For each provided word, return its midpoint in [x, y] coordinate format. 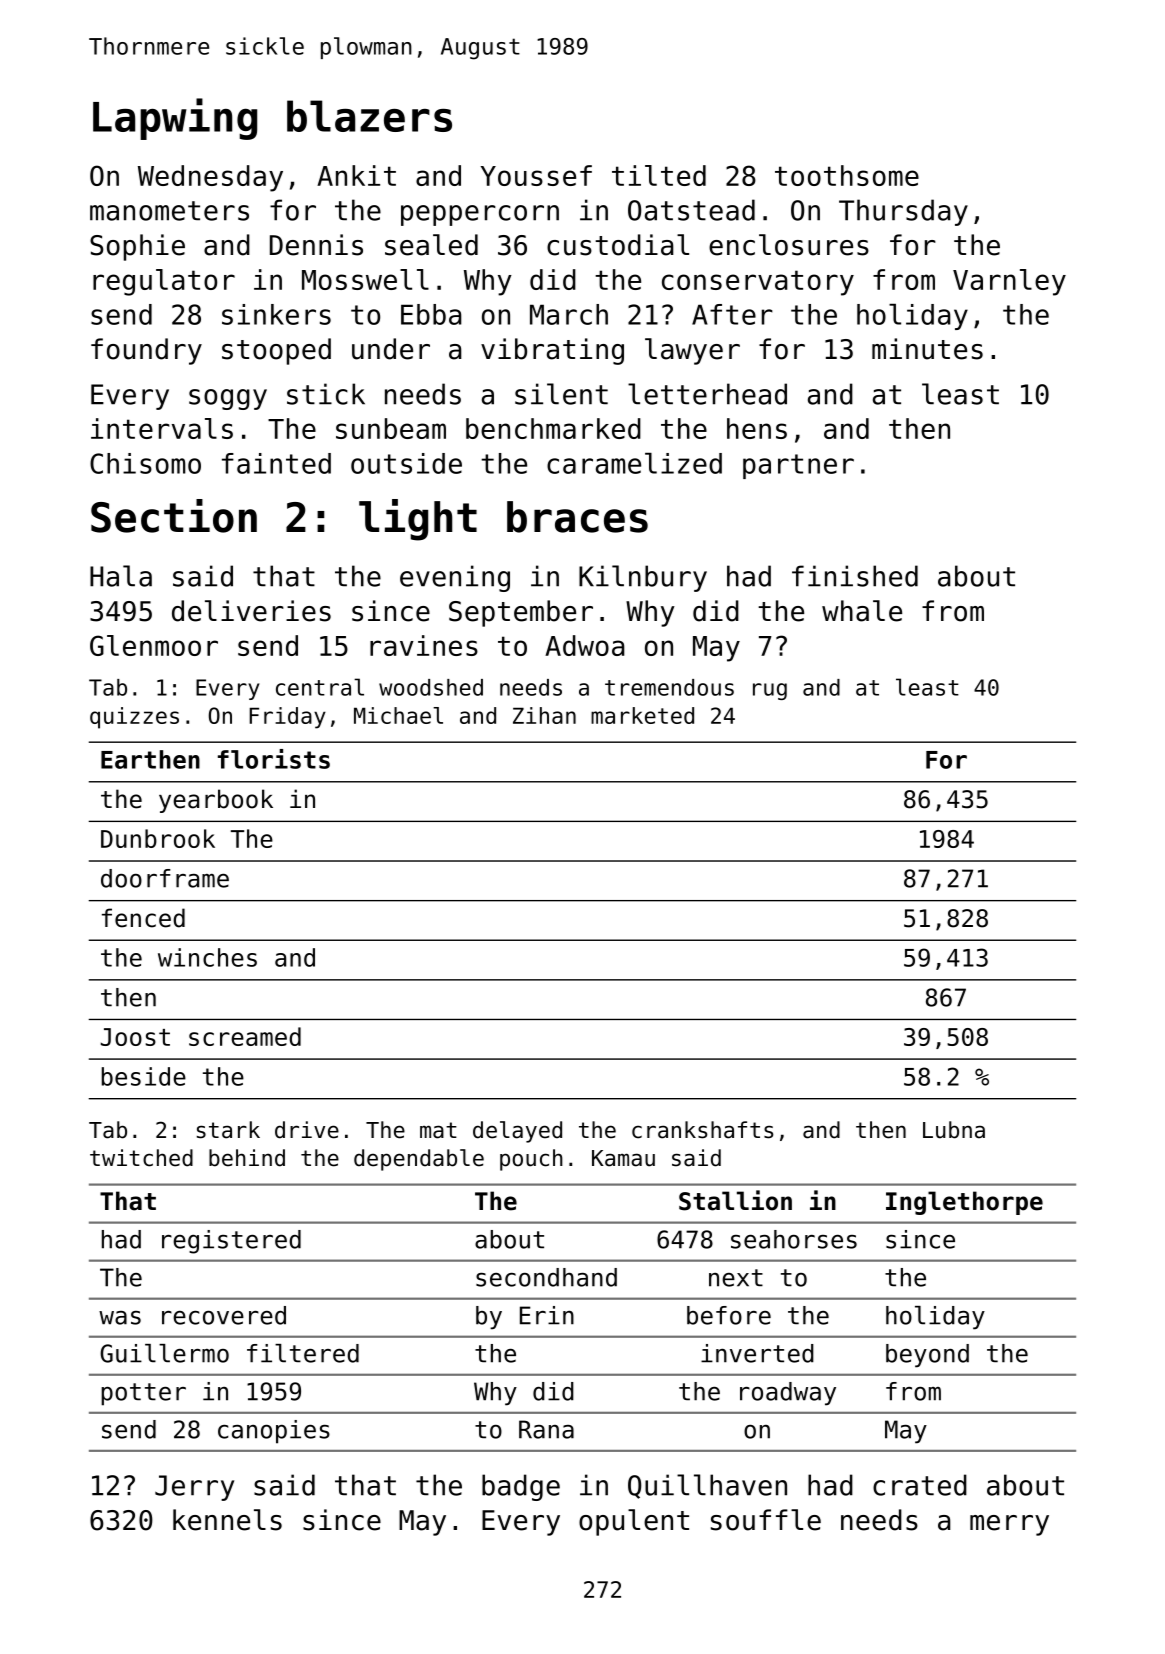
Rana [546, 1429]
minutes [927, 349]
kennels [227, 1520]
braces [577, 517]
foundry [146, 351]
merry [1009, 1525]
